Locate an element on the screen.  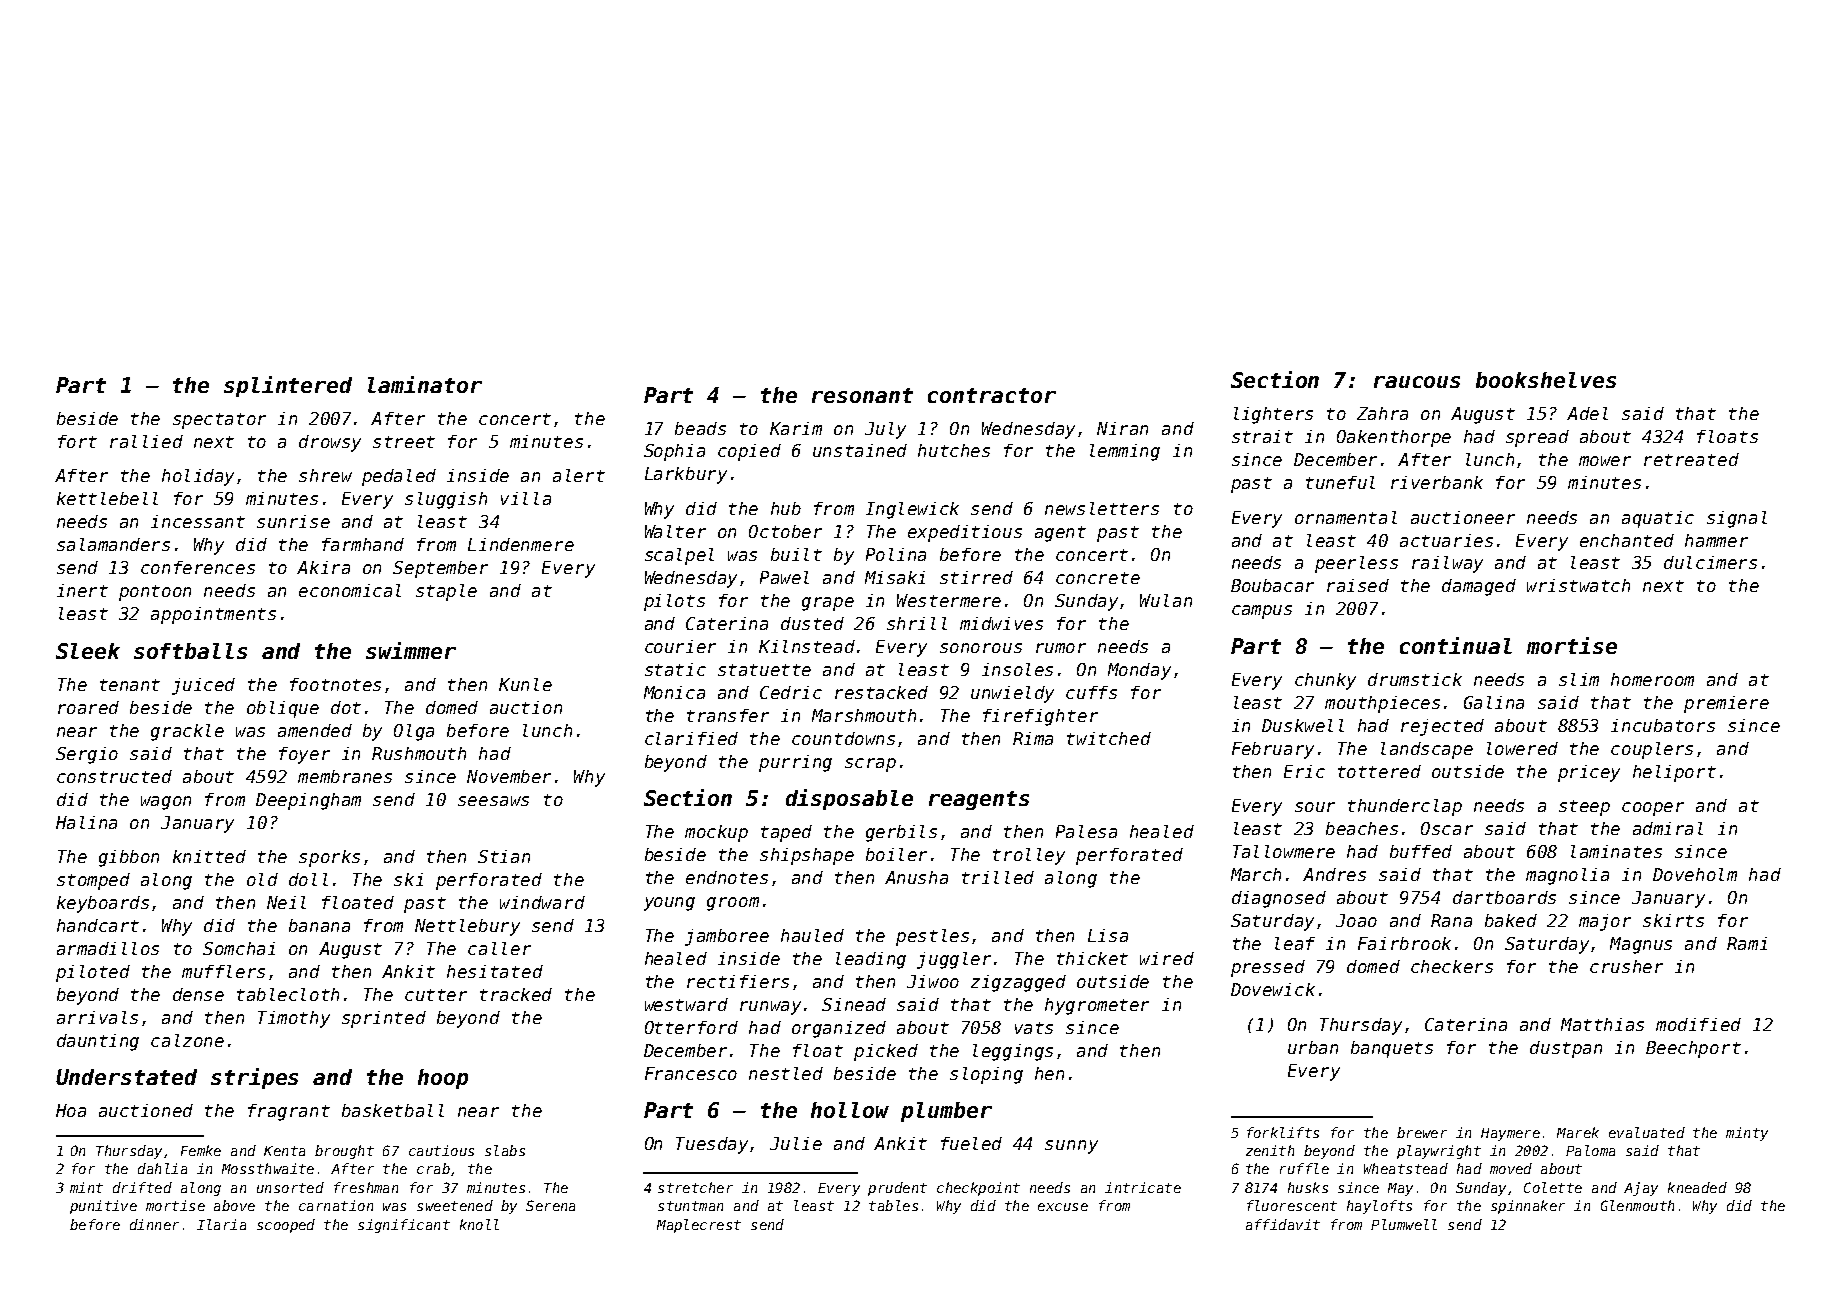
dinner is located at coordinates (154, 1224).
